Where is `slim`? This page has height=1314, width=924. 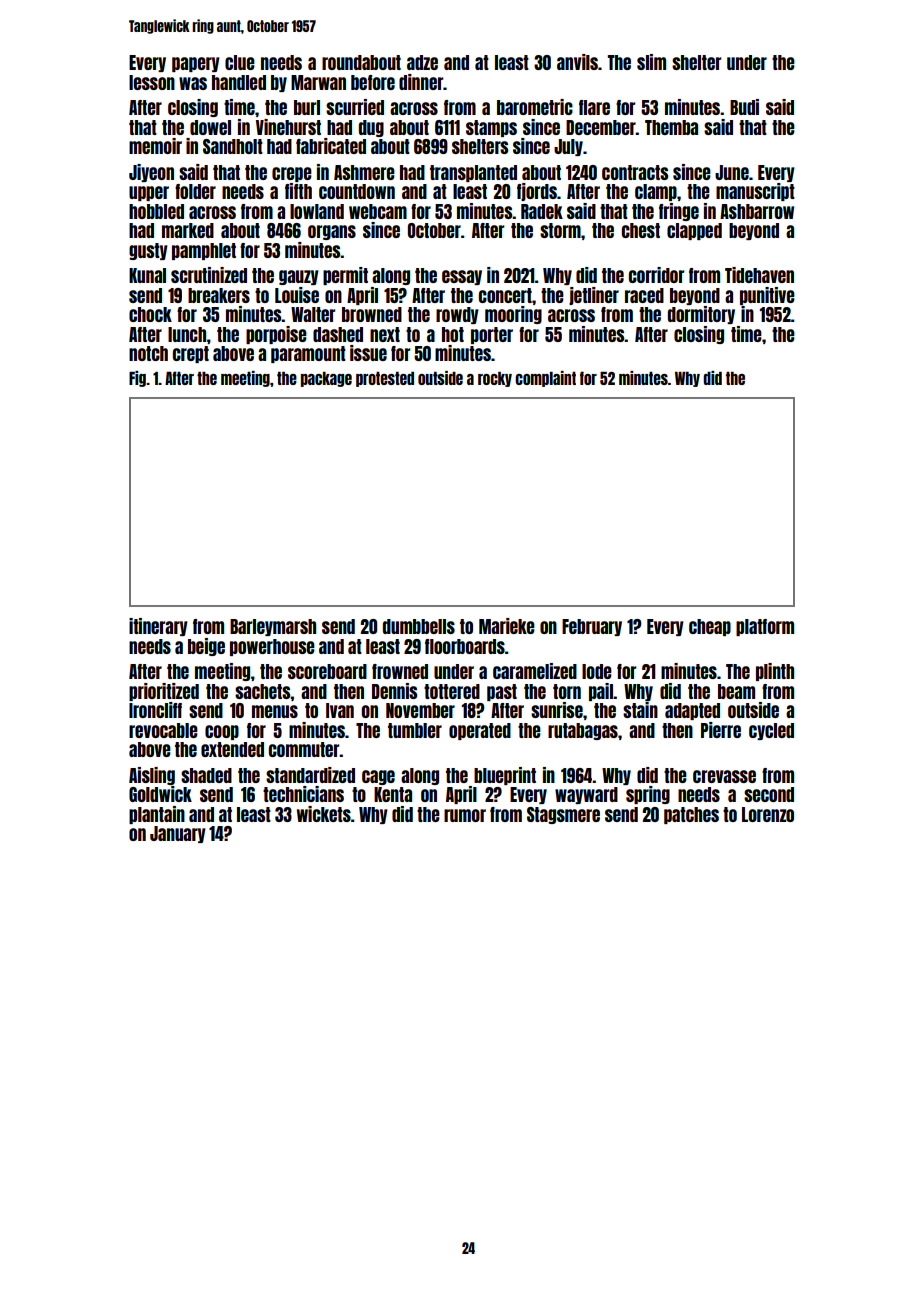
slim is located at coordinates (651, 62).
